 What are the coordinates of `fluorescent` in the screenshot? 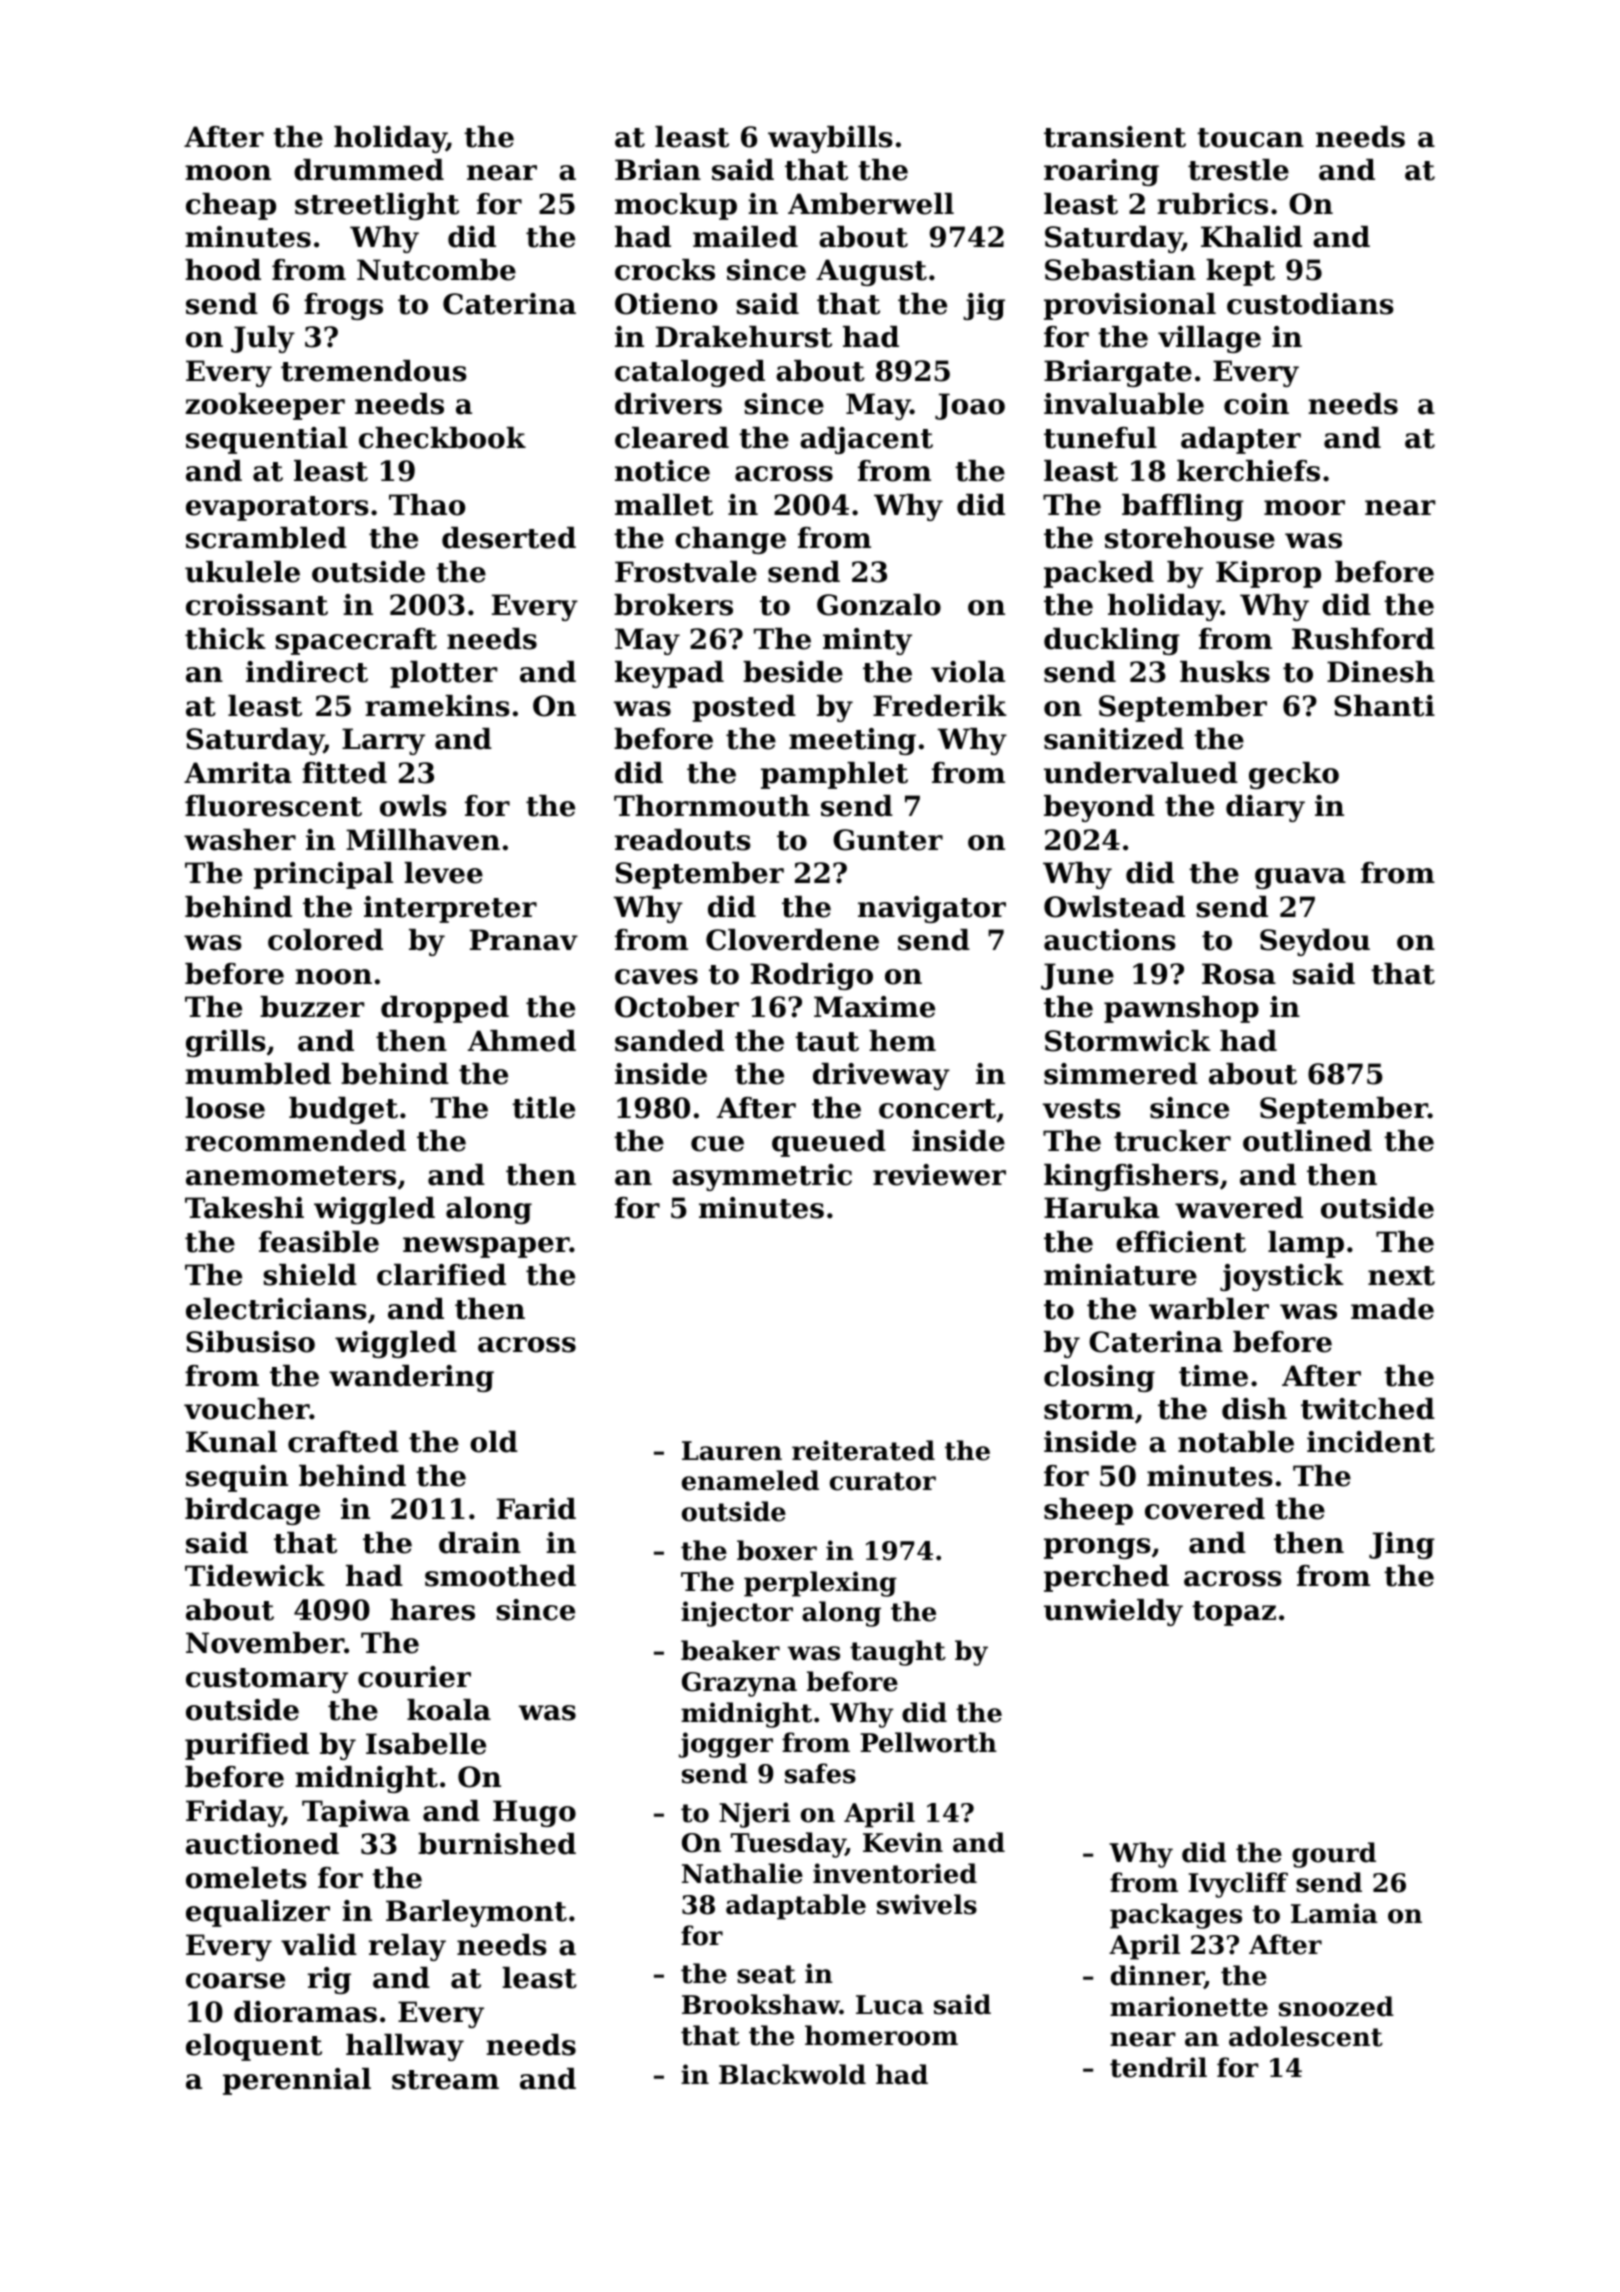 It's located at (273, 806).
